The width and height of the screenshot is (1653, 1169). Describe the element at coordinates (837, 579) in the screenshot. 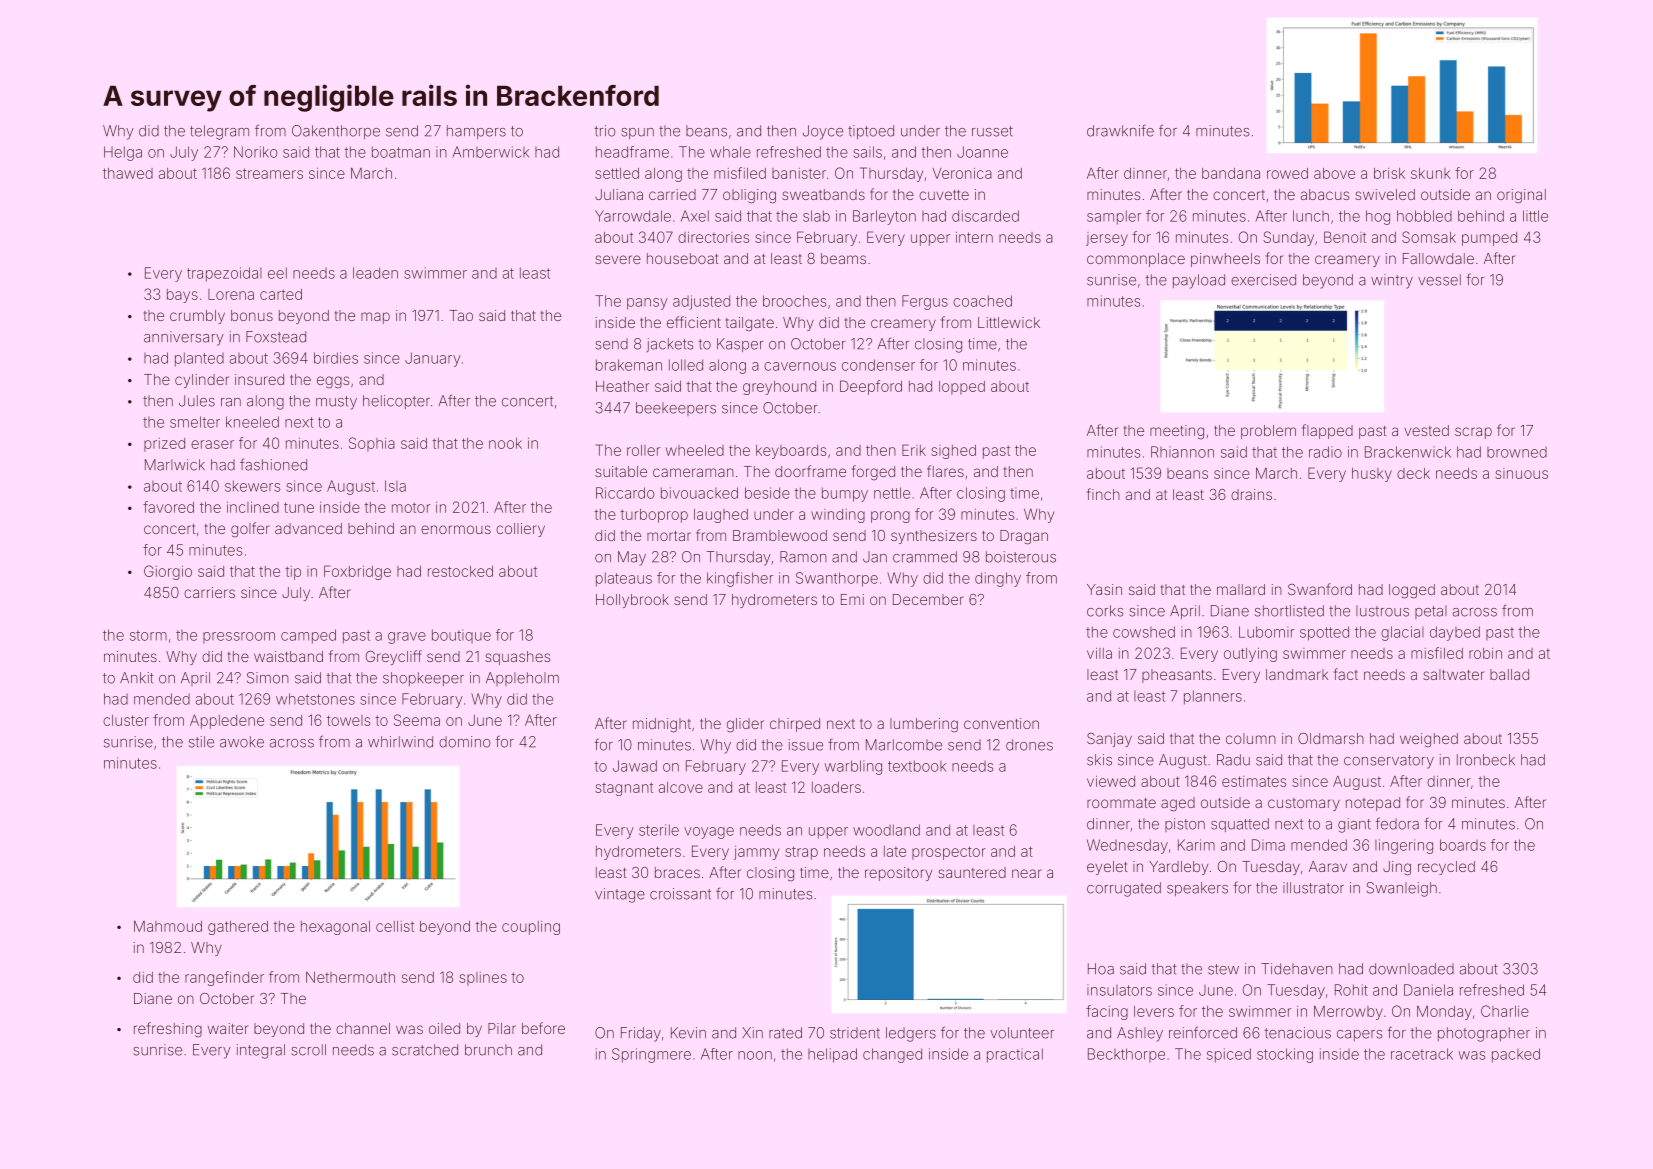

I see `Swanthorpe` at that location.
